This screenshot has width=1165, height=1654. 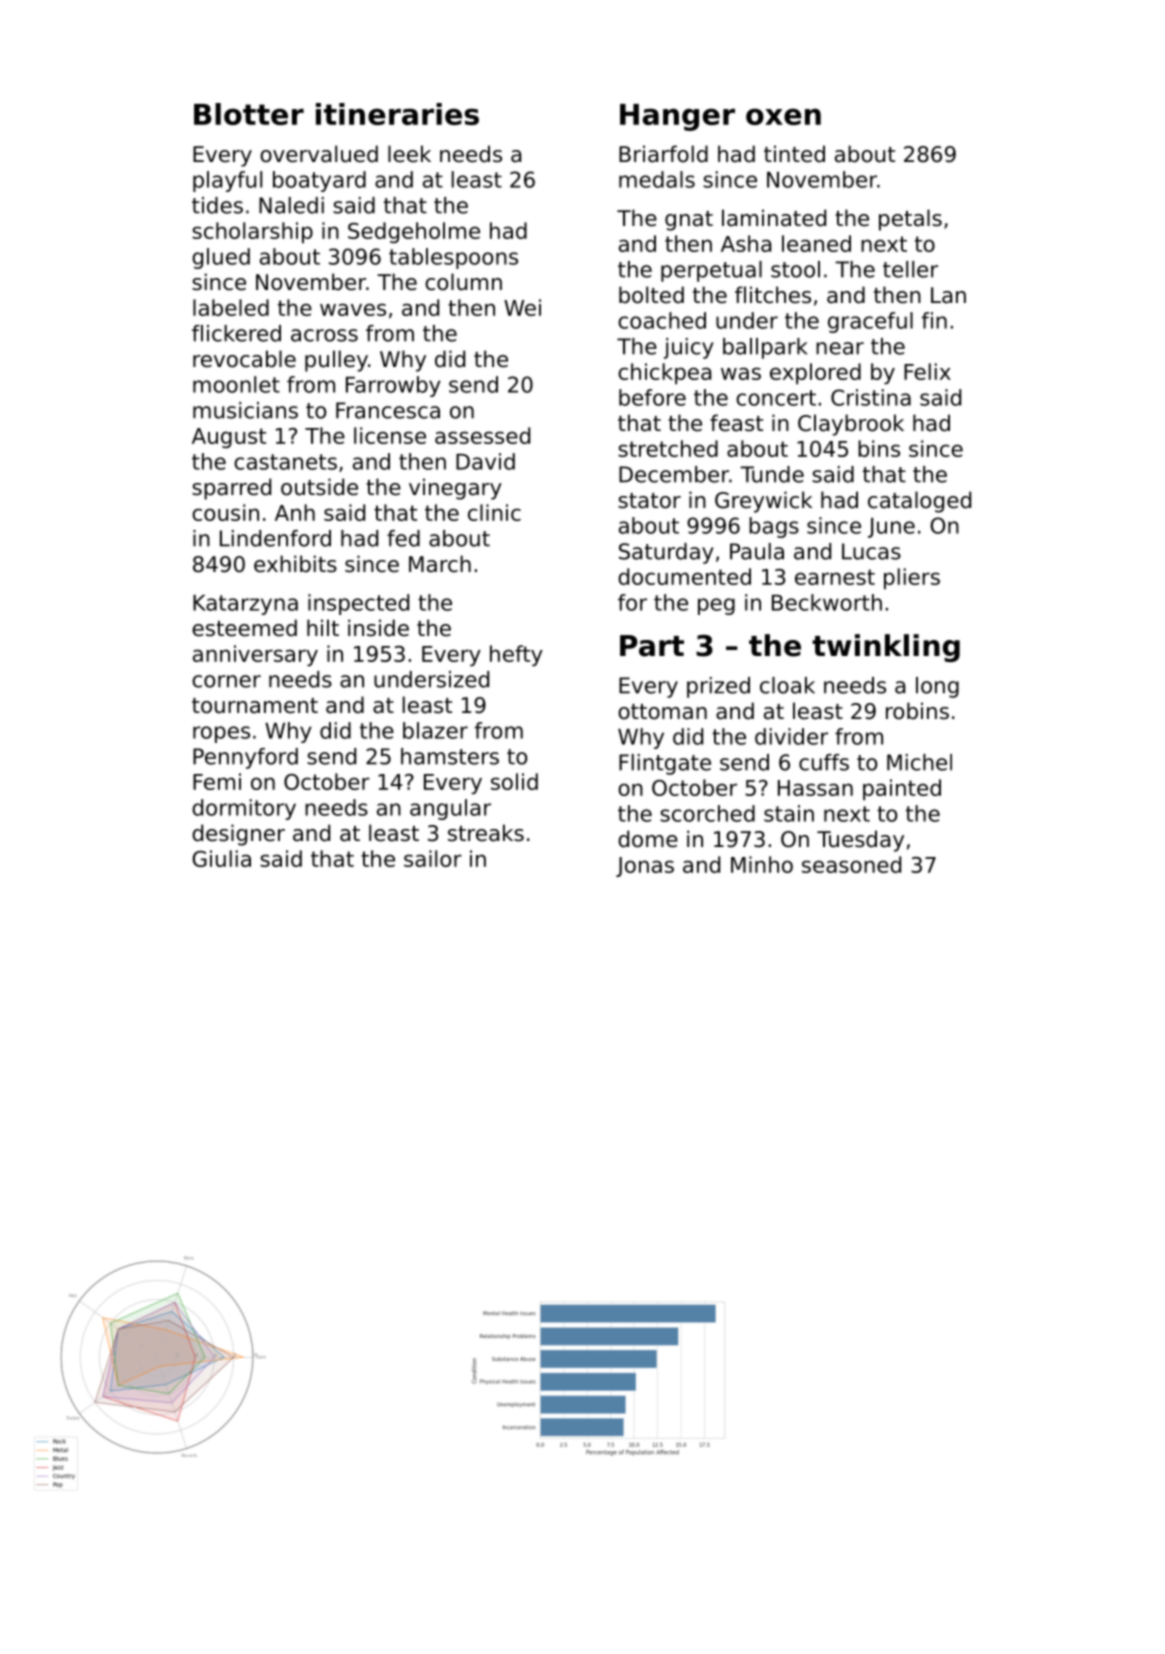 What do you see at coordinates (319, 181) in the screenshot?
I see `boatyard` at bounding box center [319, 181].
